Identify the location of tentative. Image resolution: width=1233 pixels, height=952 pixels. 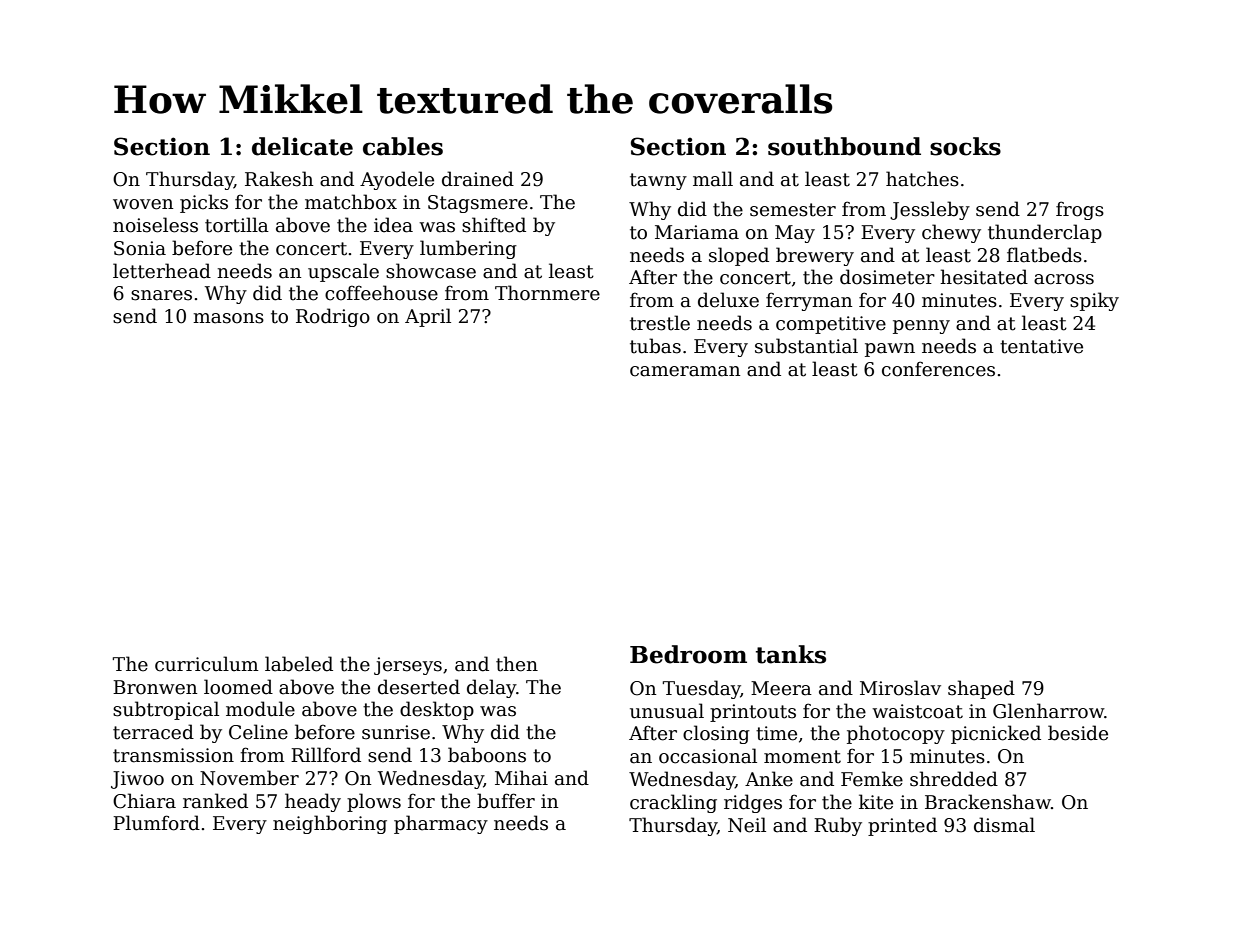
(1041, 346).
